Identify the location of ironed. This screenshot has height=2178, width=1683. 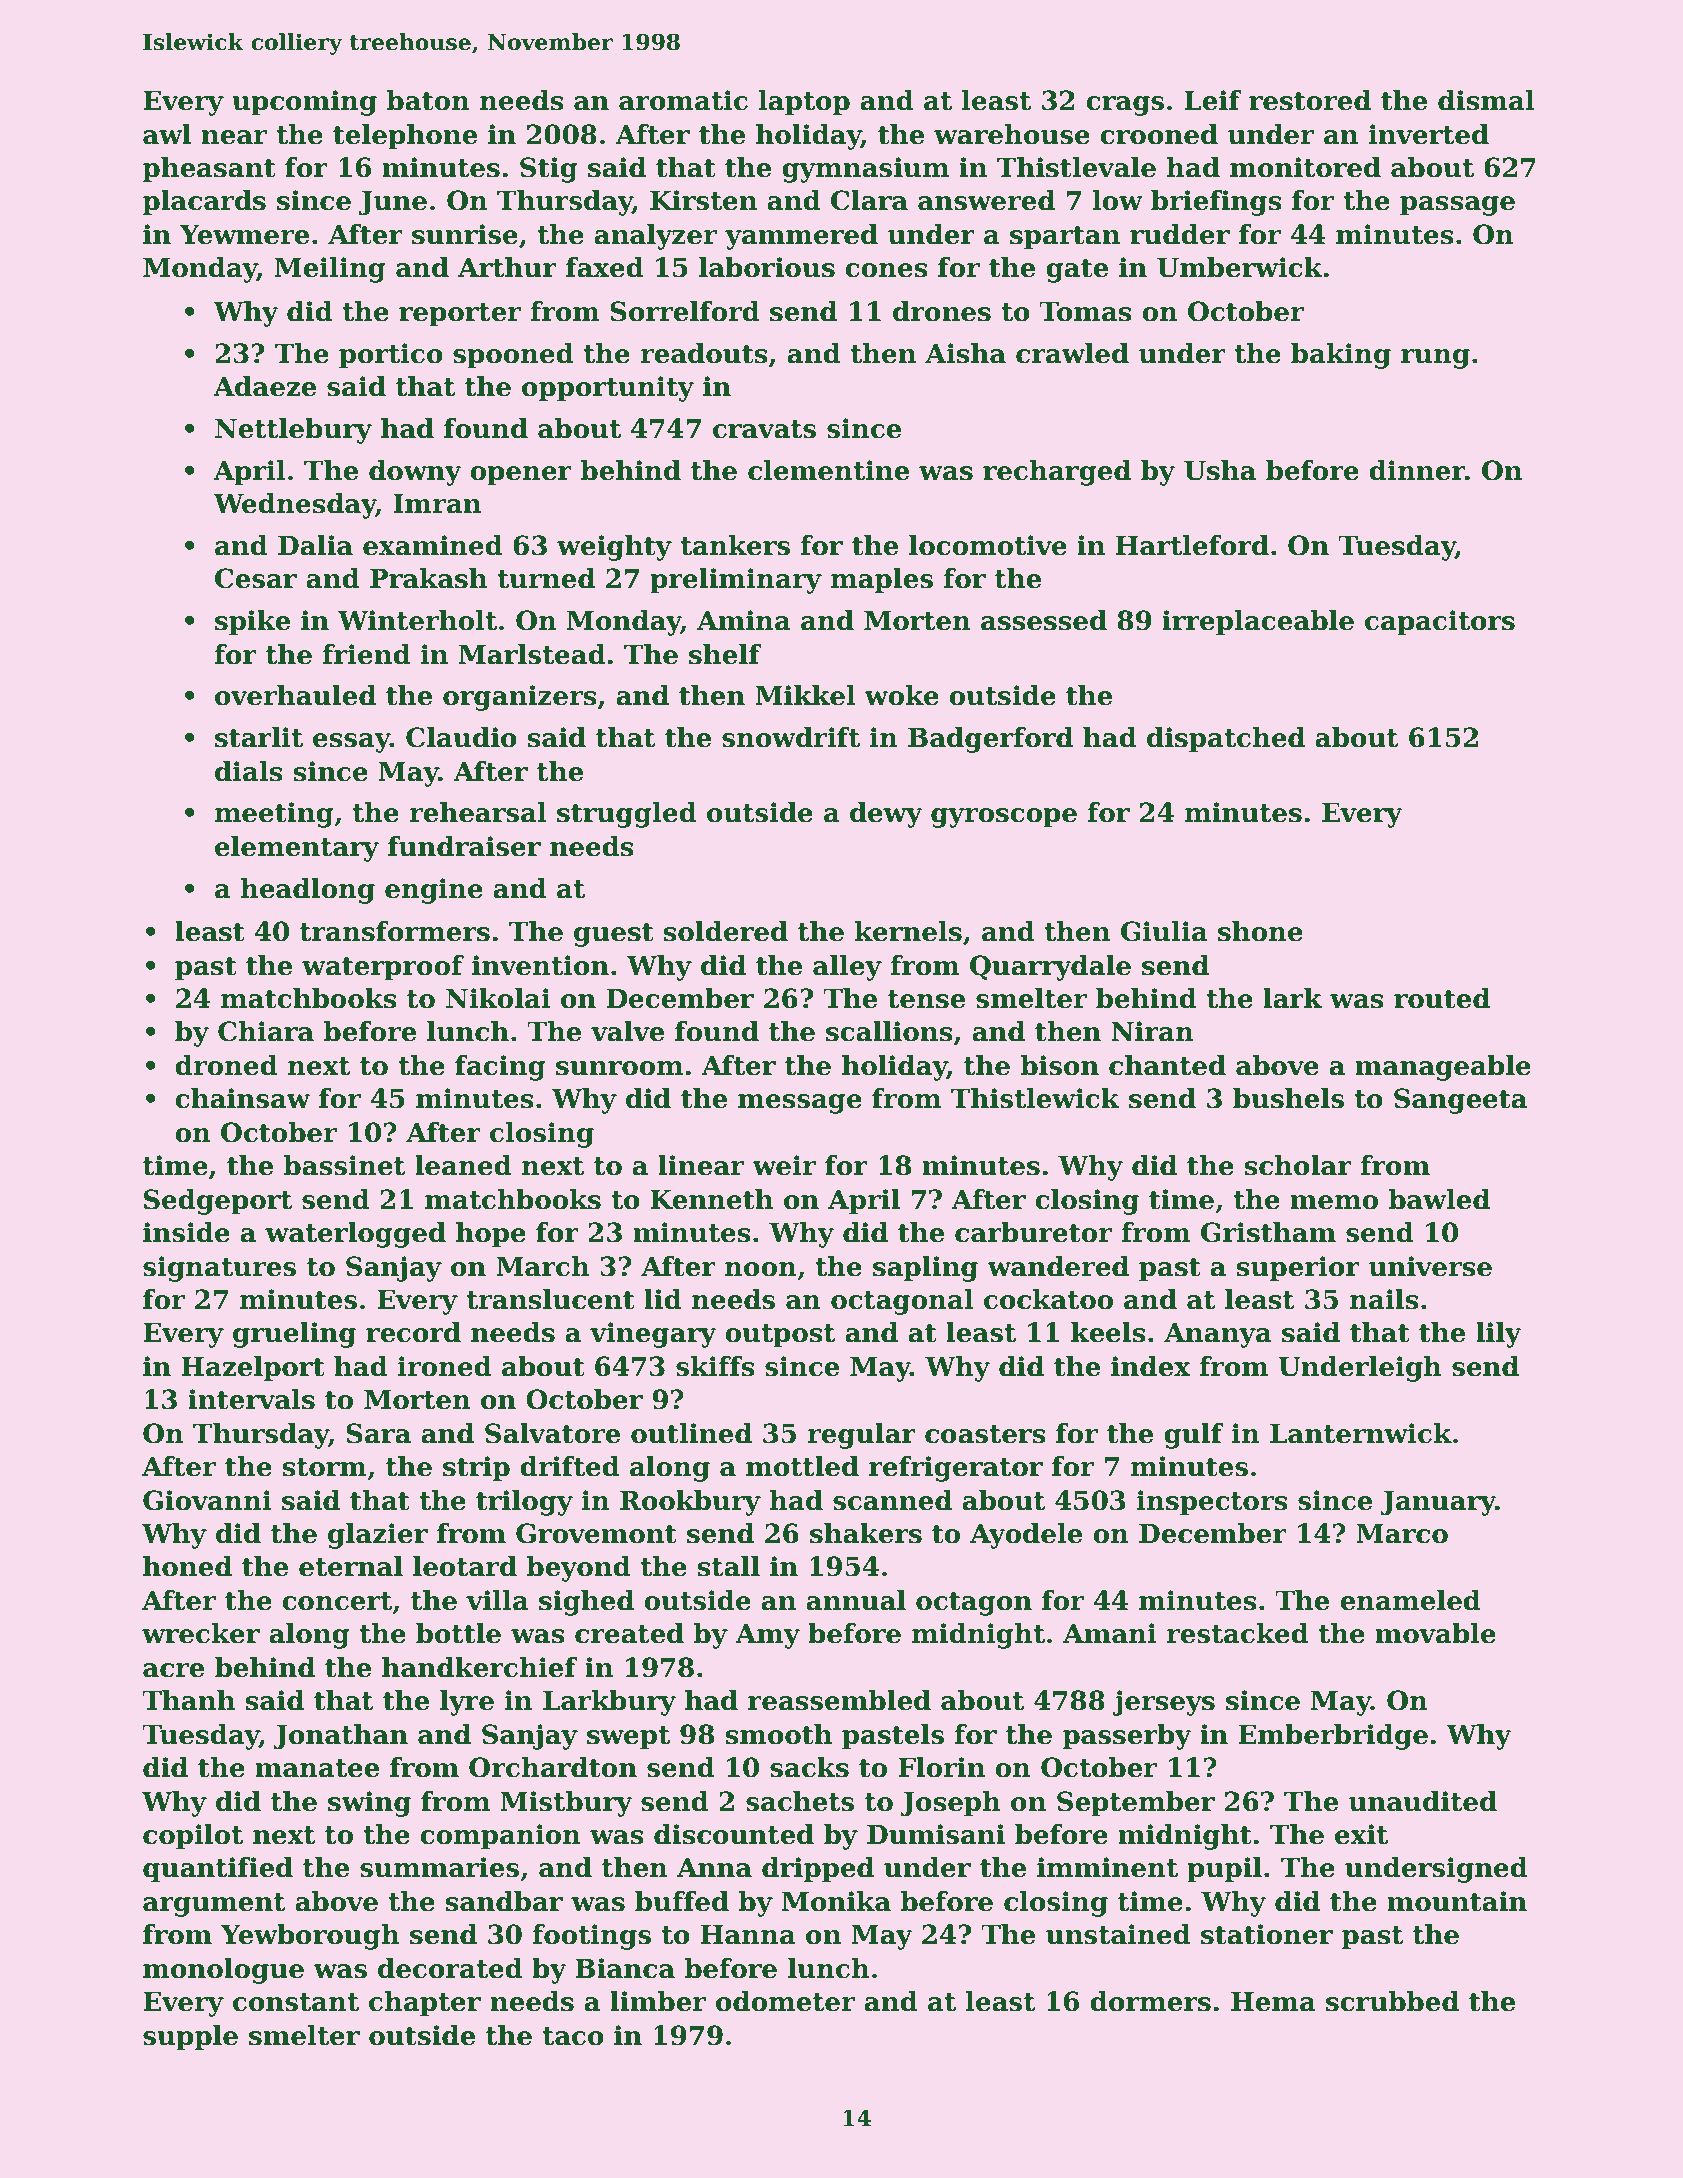
(445, 1366).
